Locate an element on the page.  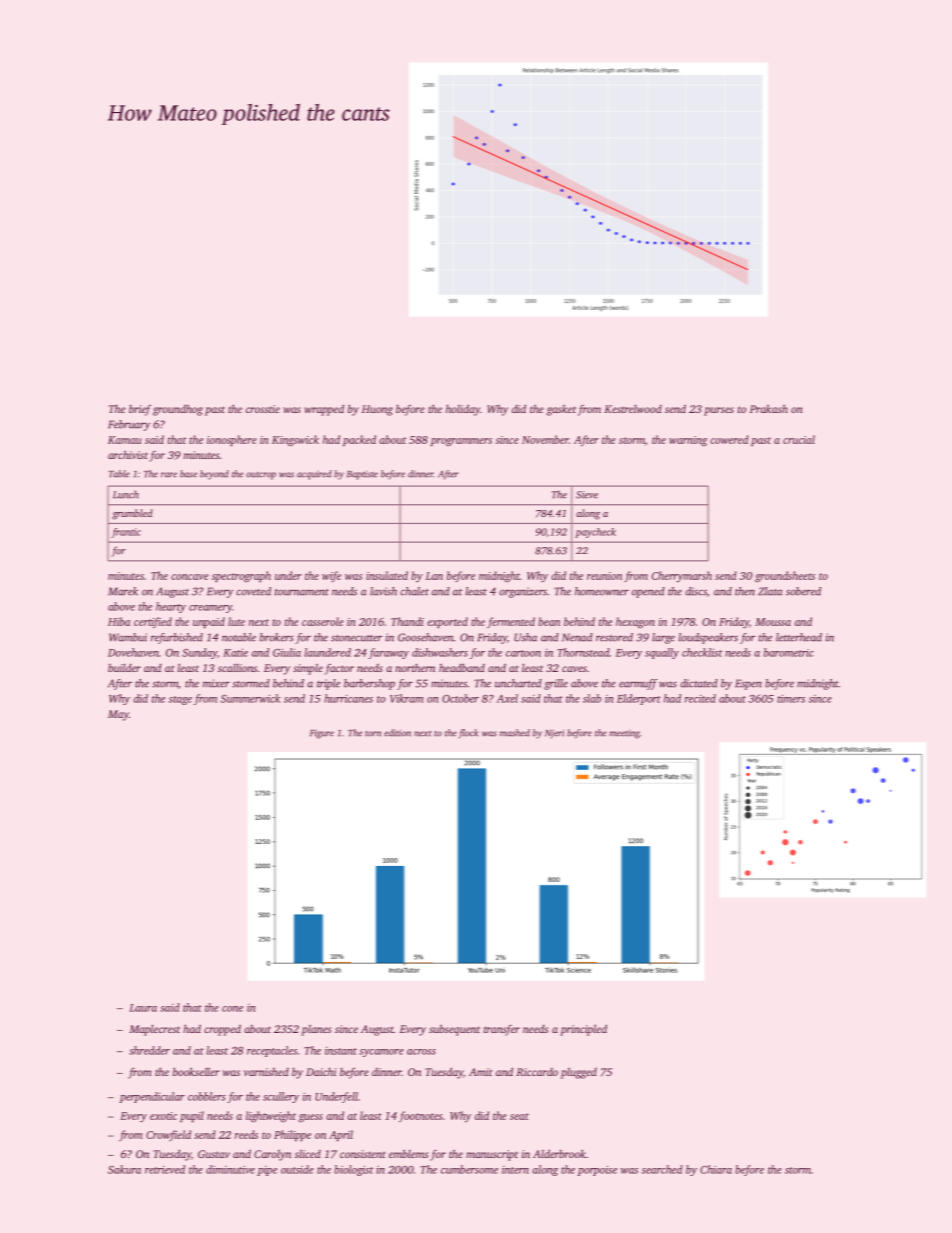
seat is located at coordinates (519, 1116).
